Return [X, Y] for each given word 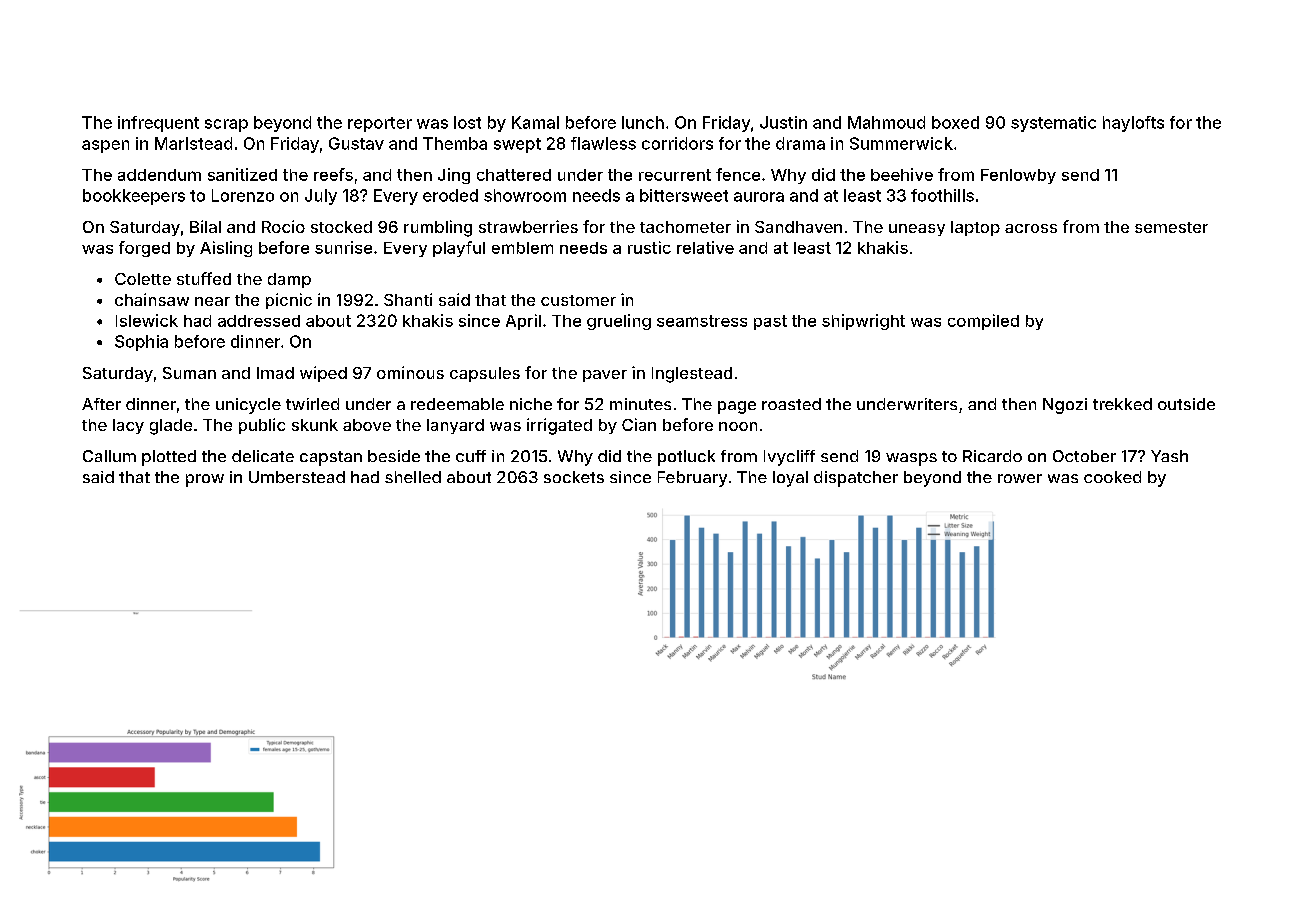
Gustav [356, 143]
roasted [791, 404]
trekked [1122, 404]
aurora [759, 197]
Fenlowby [1018, 176]
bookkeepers [134, 197]
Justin [783, 122]
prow [205, 480]
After [101, 404]
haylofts [1133, 124]
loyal [790, 479]
